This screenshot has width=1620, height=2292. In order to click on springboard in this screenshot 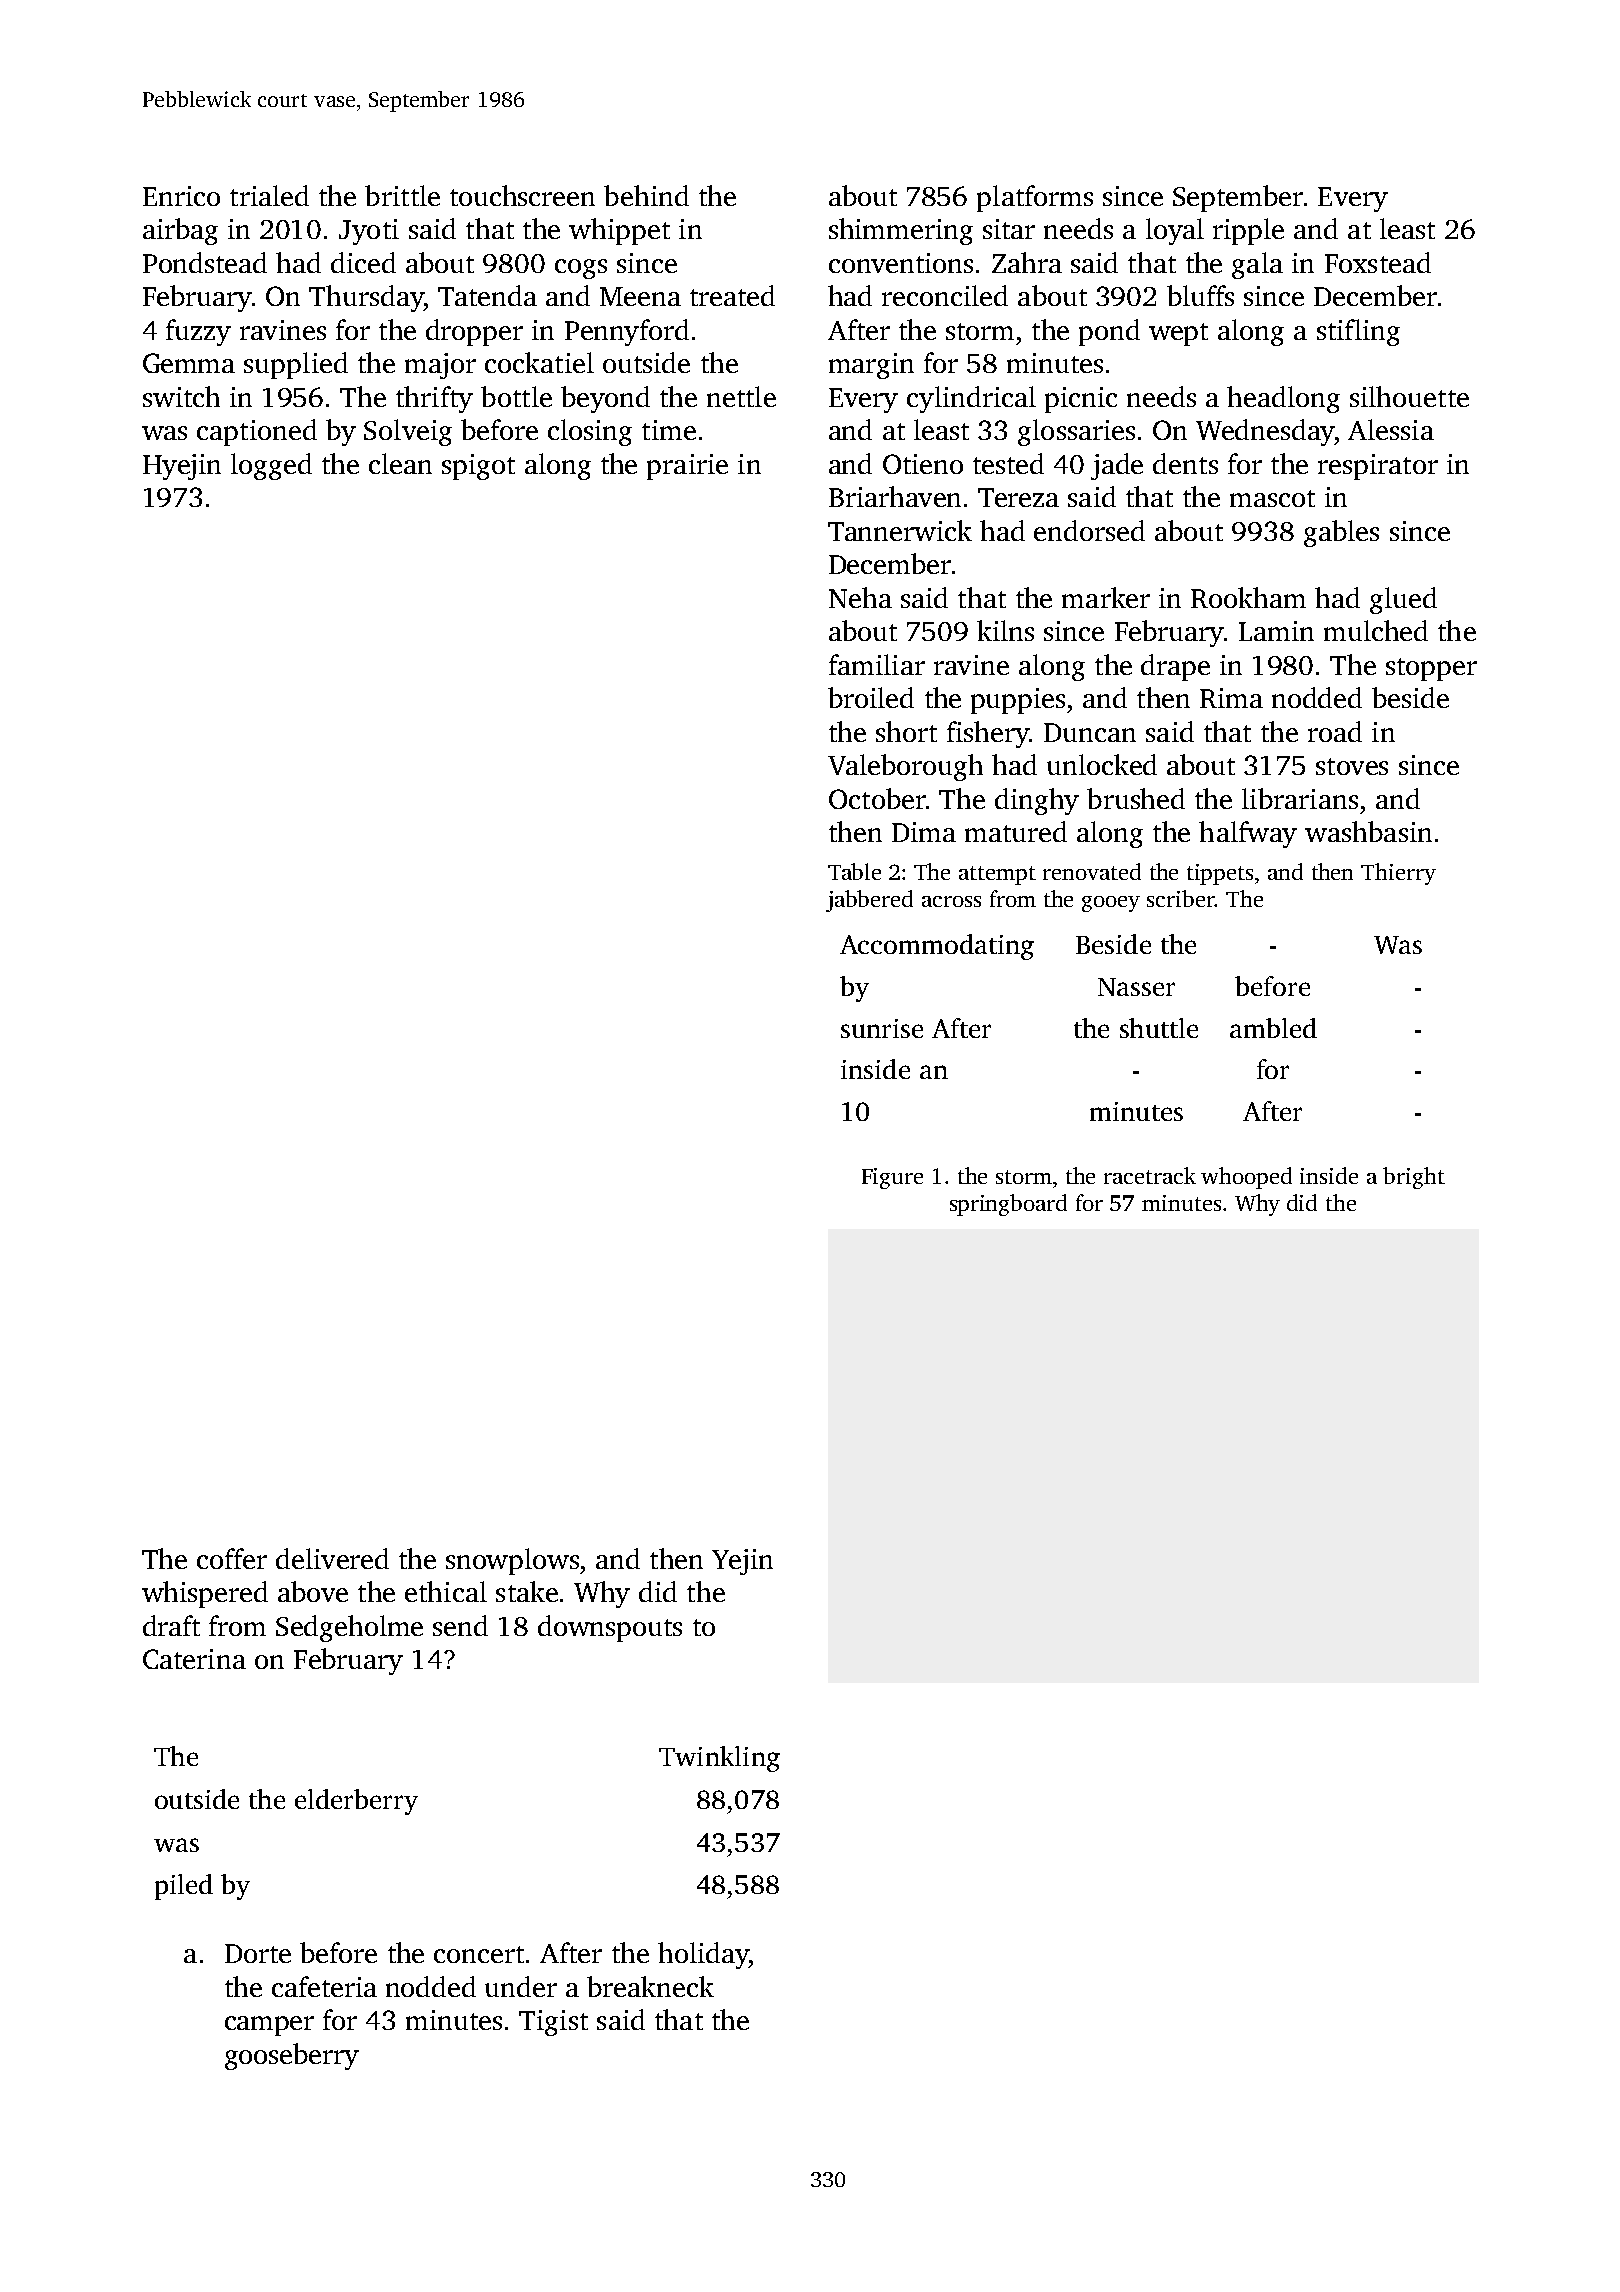, I will do `click(1008, 1205)`.
